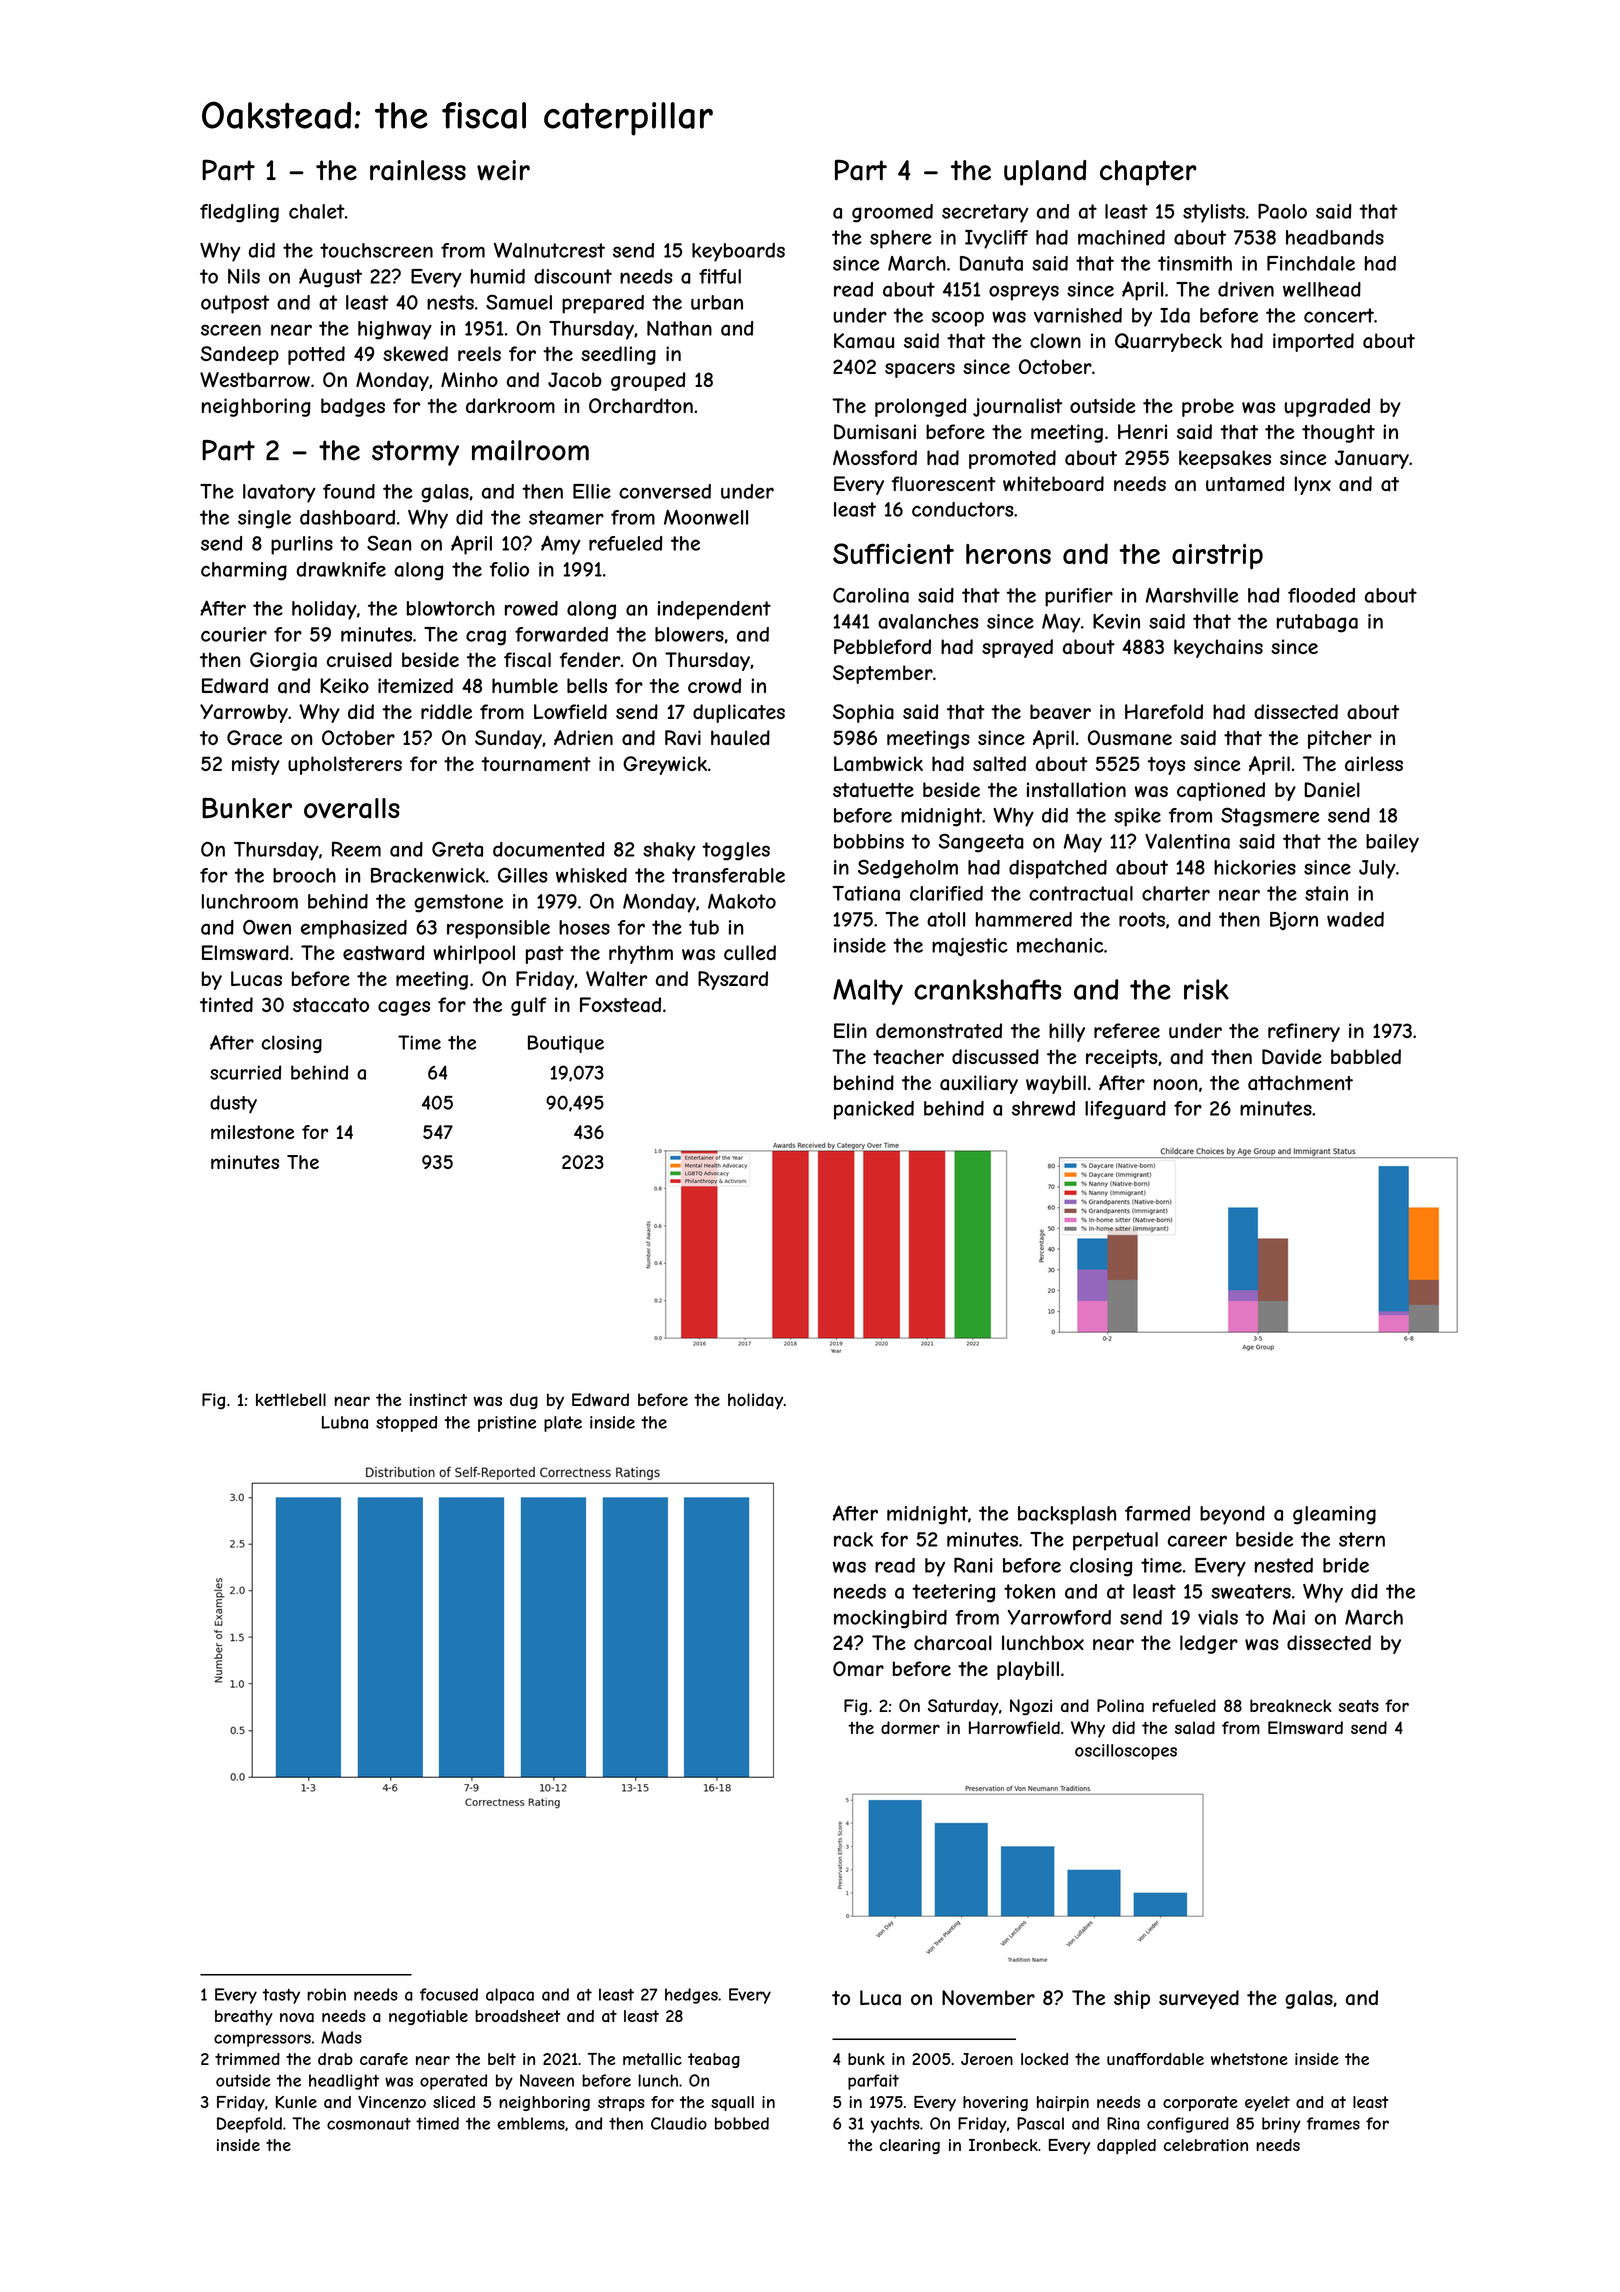 The image size is (1620, 2292). I want to click on upgraded, so click(1327, 407).
